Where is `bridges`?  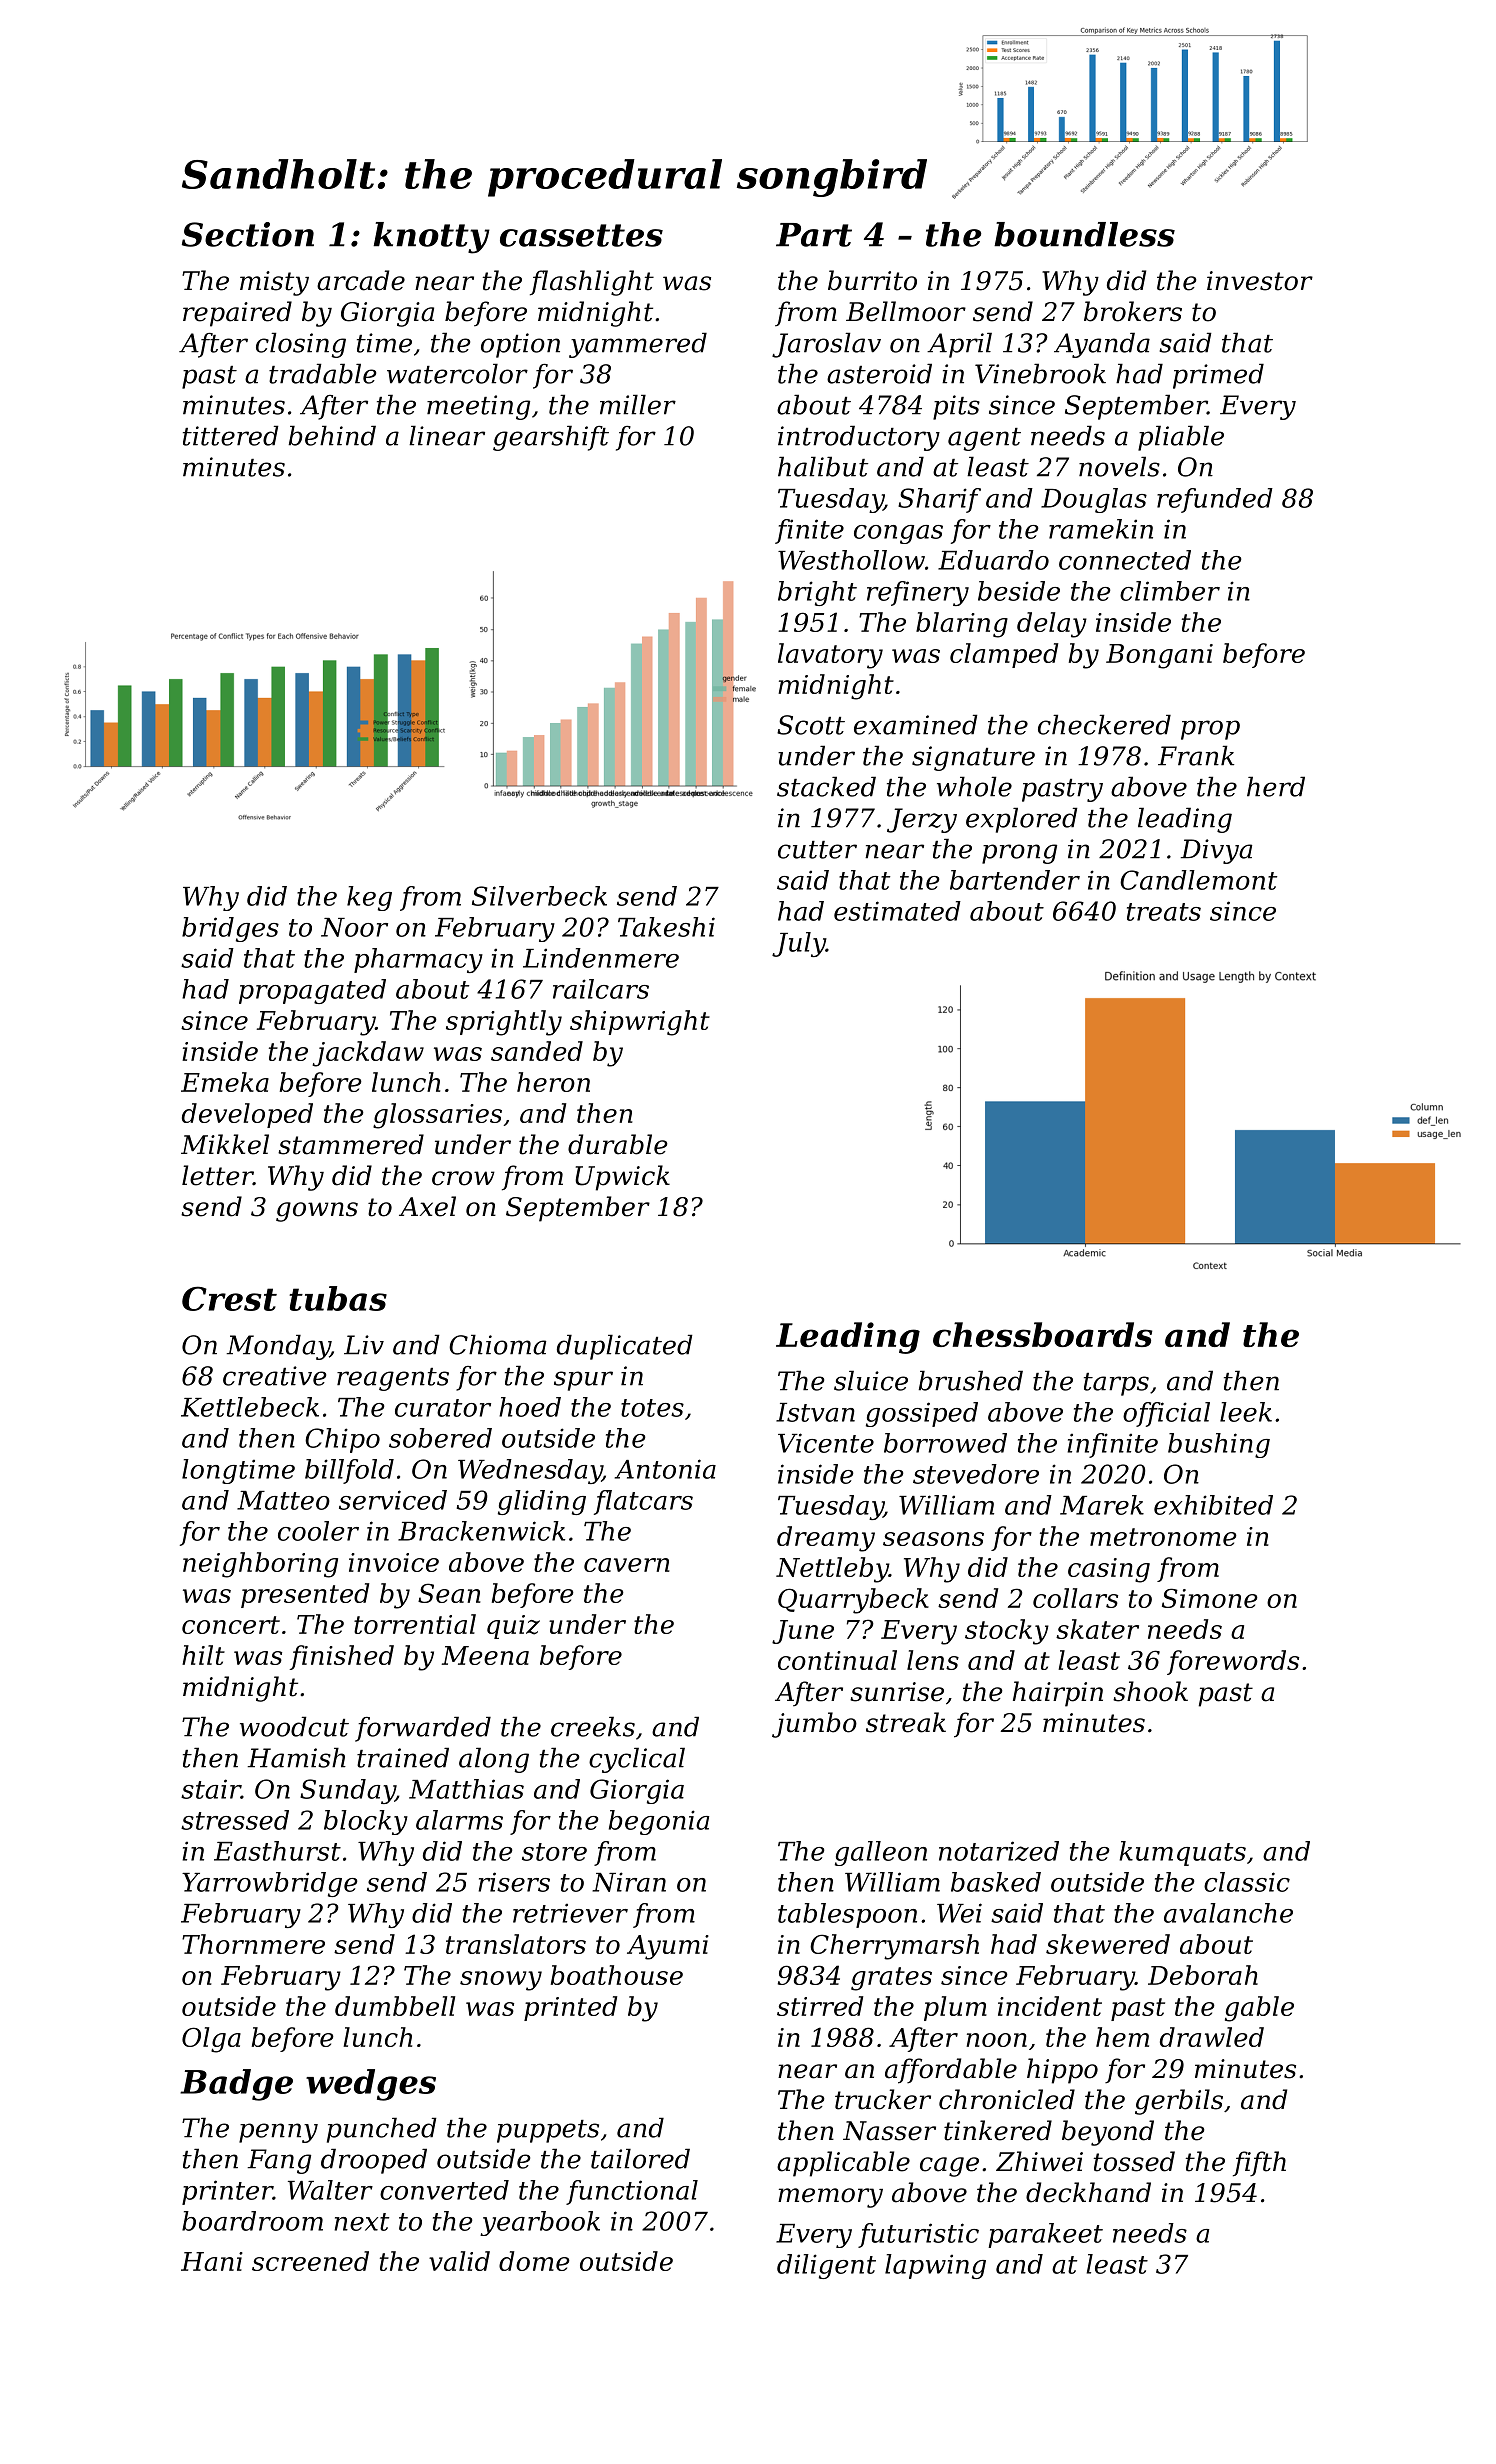
bridges is located at coordinates (230, 929).
